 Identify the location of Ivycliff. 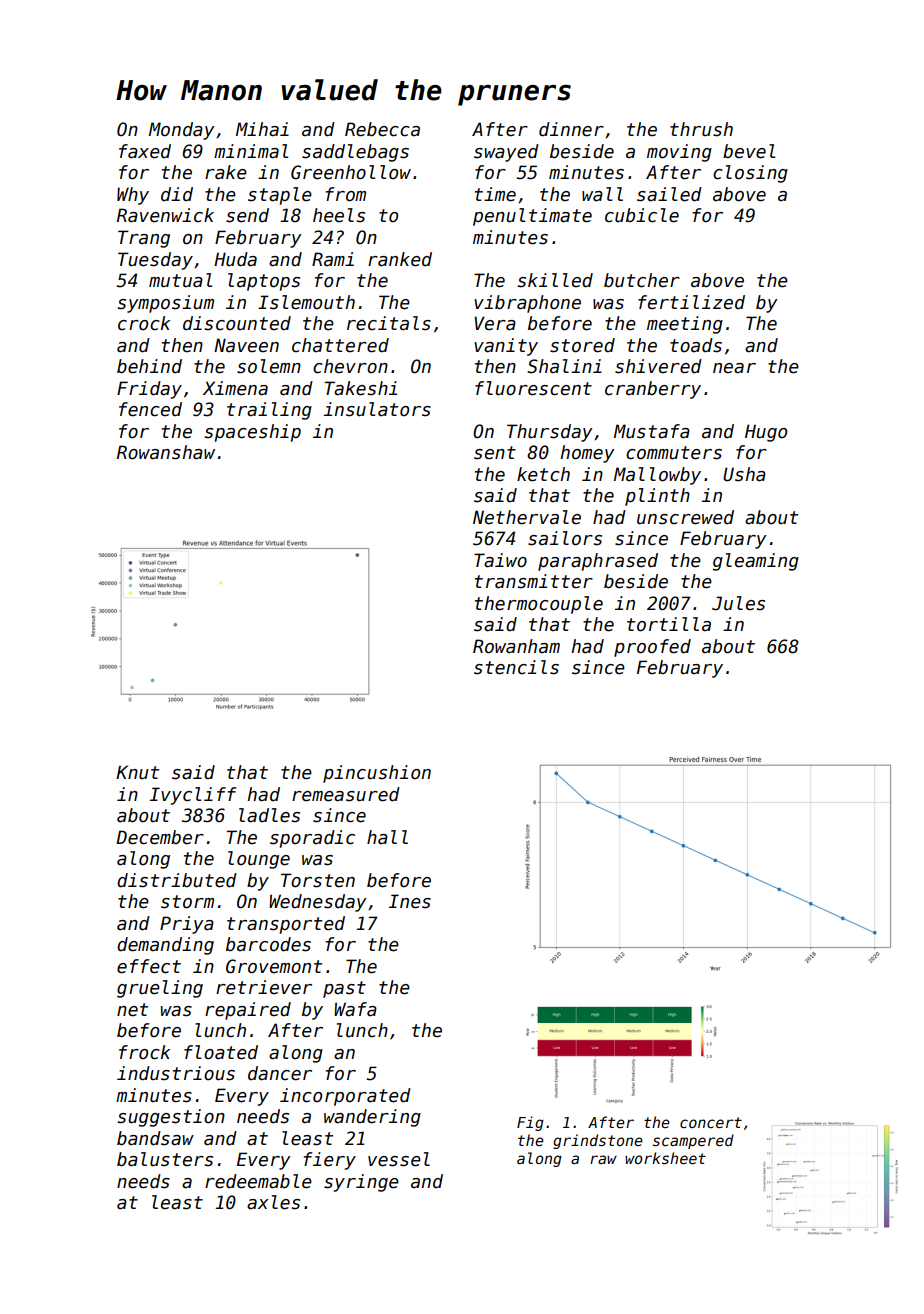
(193, 796).
